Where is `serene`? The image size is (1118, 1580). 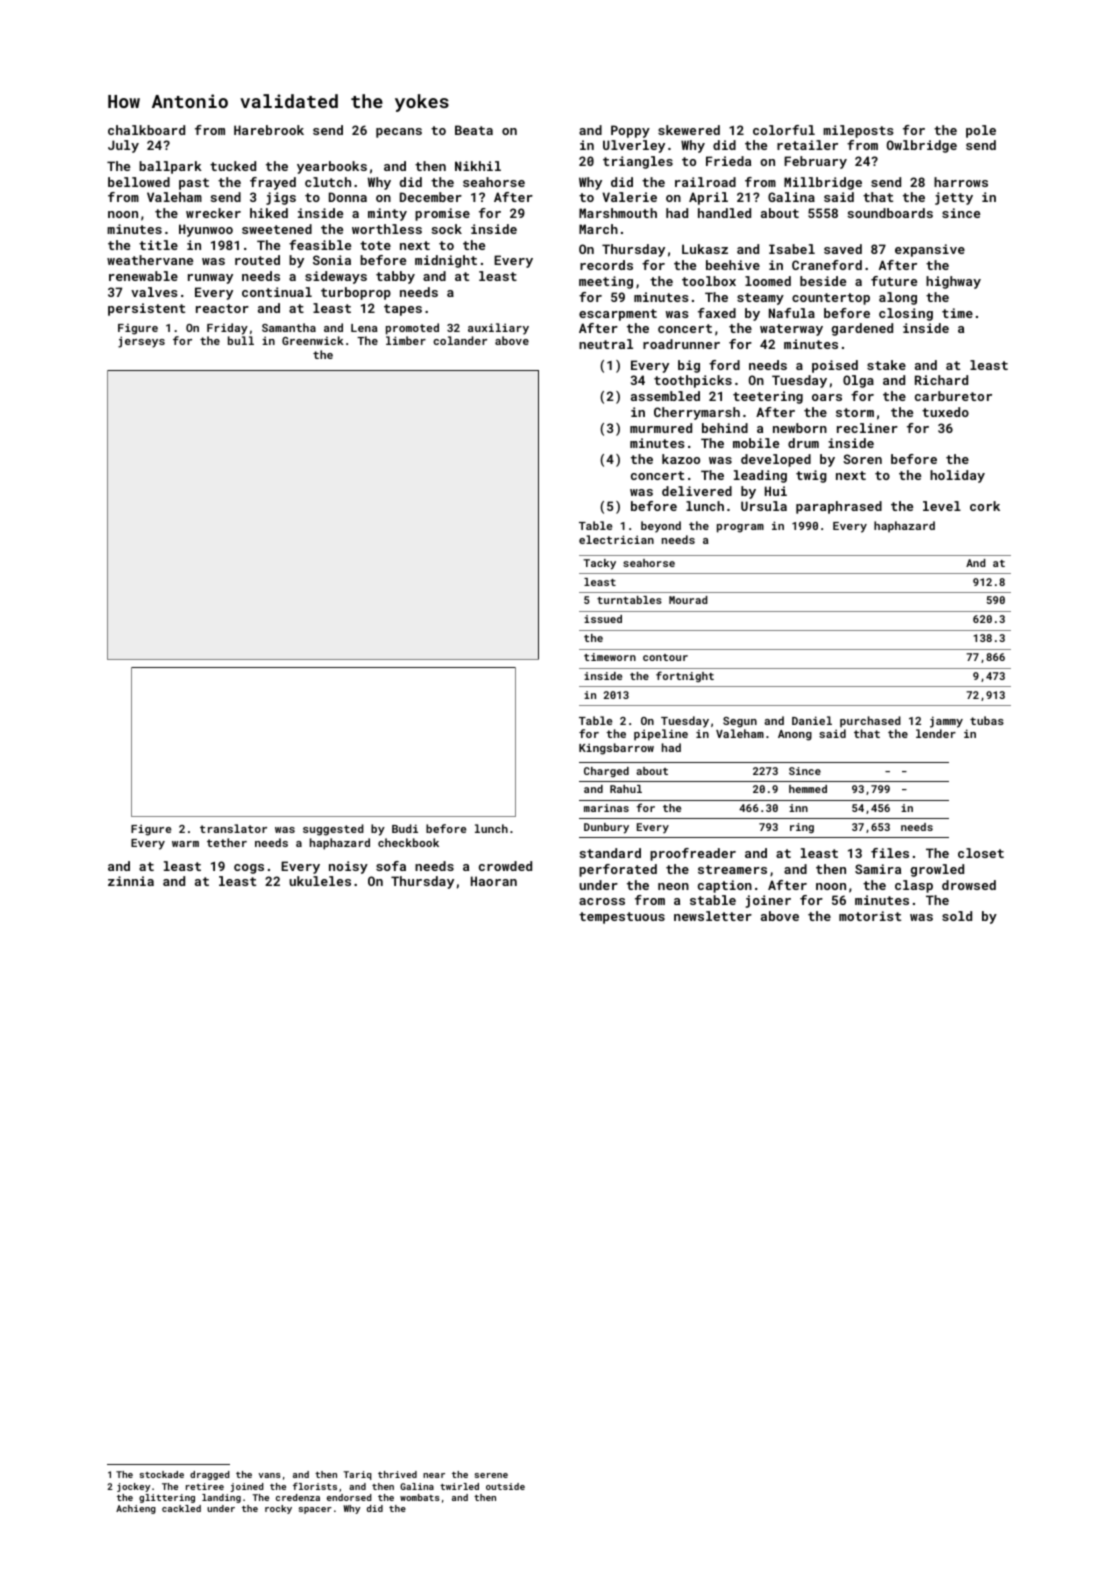
serene is located at coordinates (491, 1475).
